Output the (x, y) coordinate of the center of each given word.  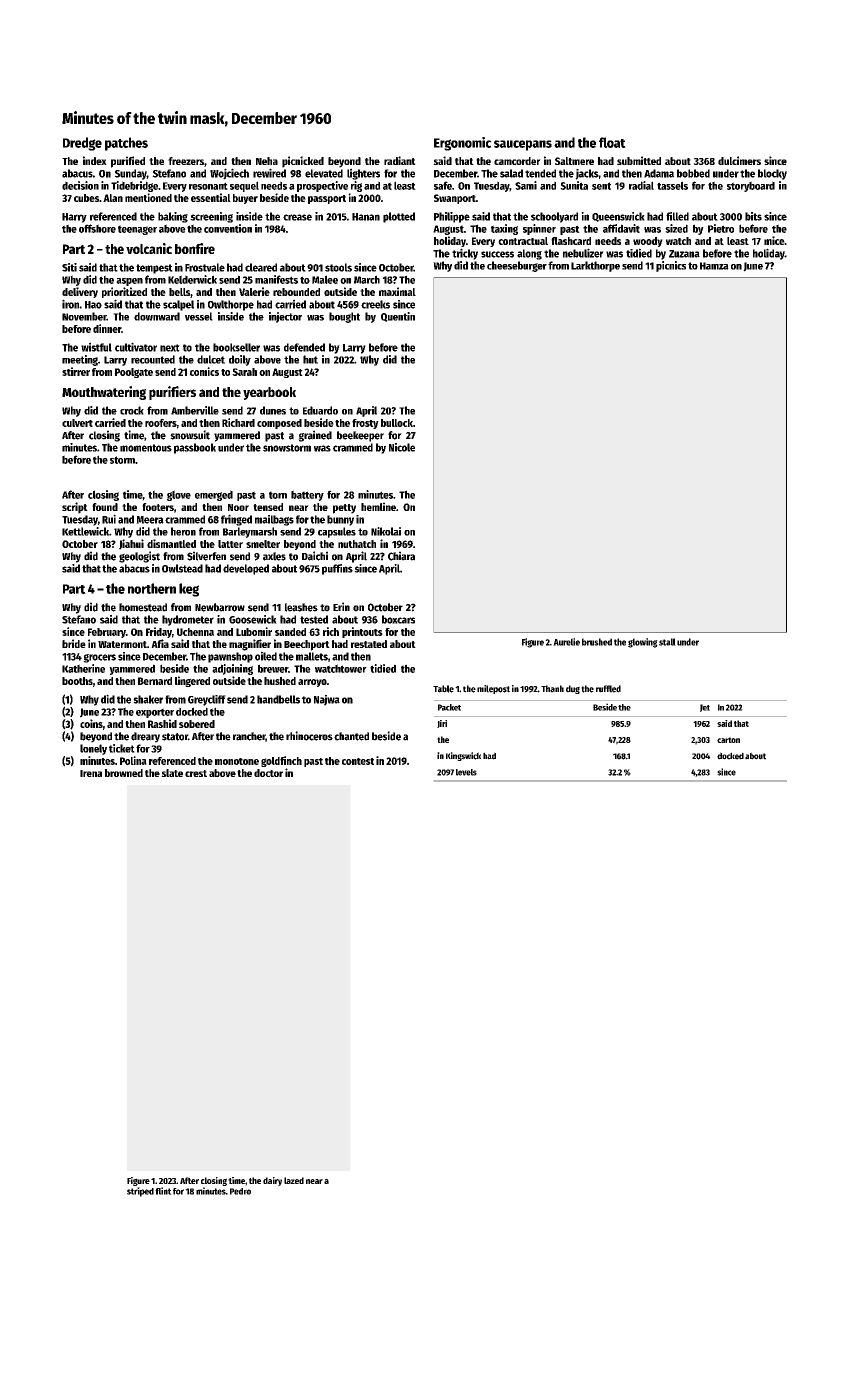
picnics (671, 266)
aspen (129, 282)
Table (443, 689)
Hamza (714, 266)
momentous (146, 448)
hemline (378, 506)
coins (91, 723)
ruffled (608, 689)
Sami (526, 185)
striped (140, 1192)
